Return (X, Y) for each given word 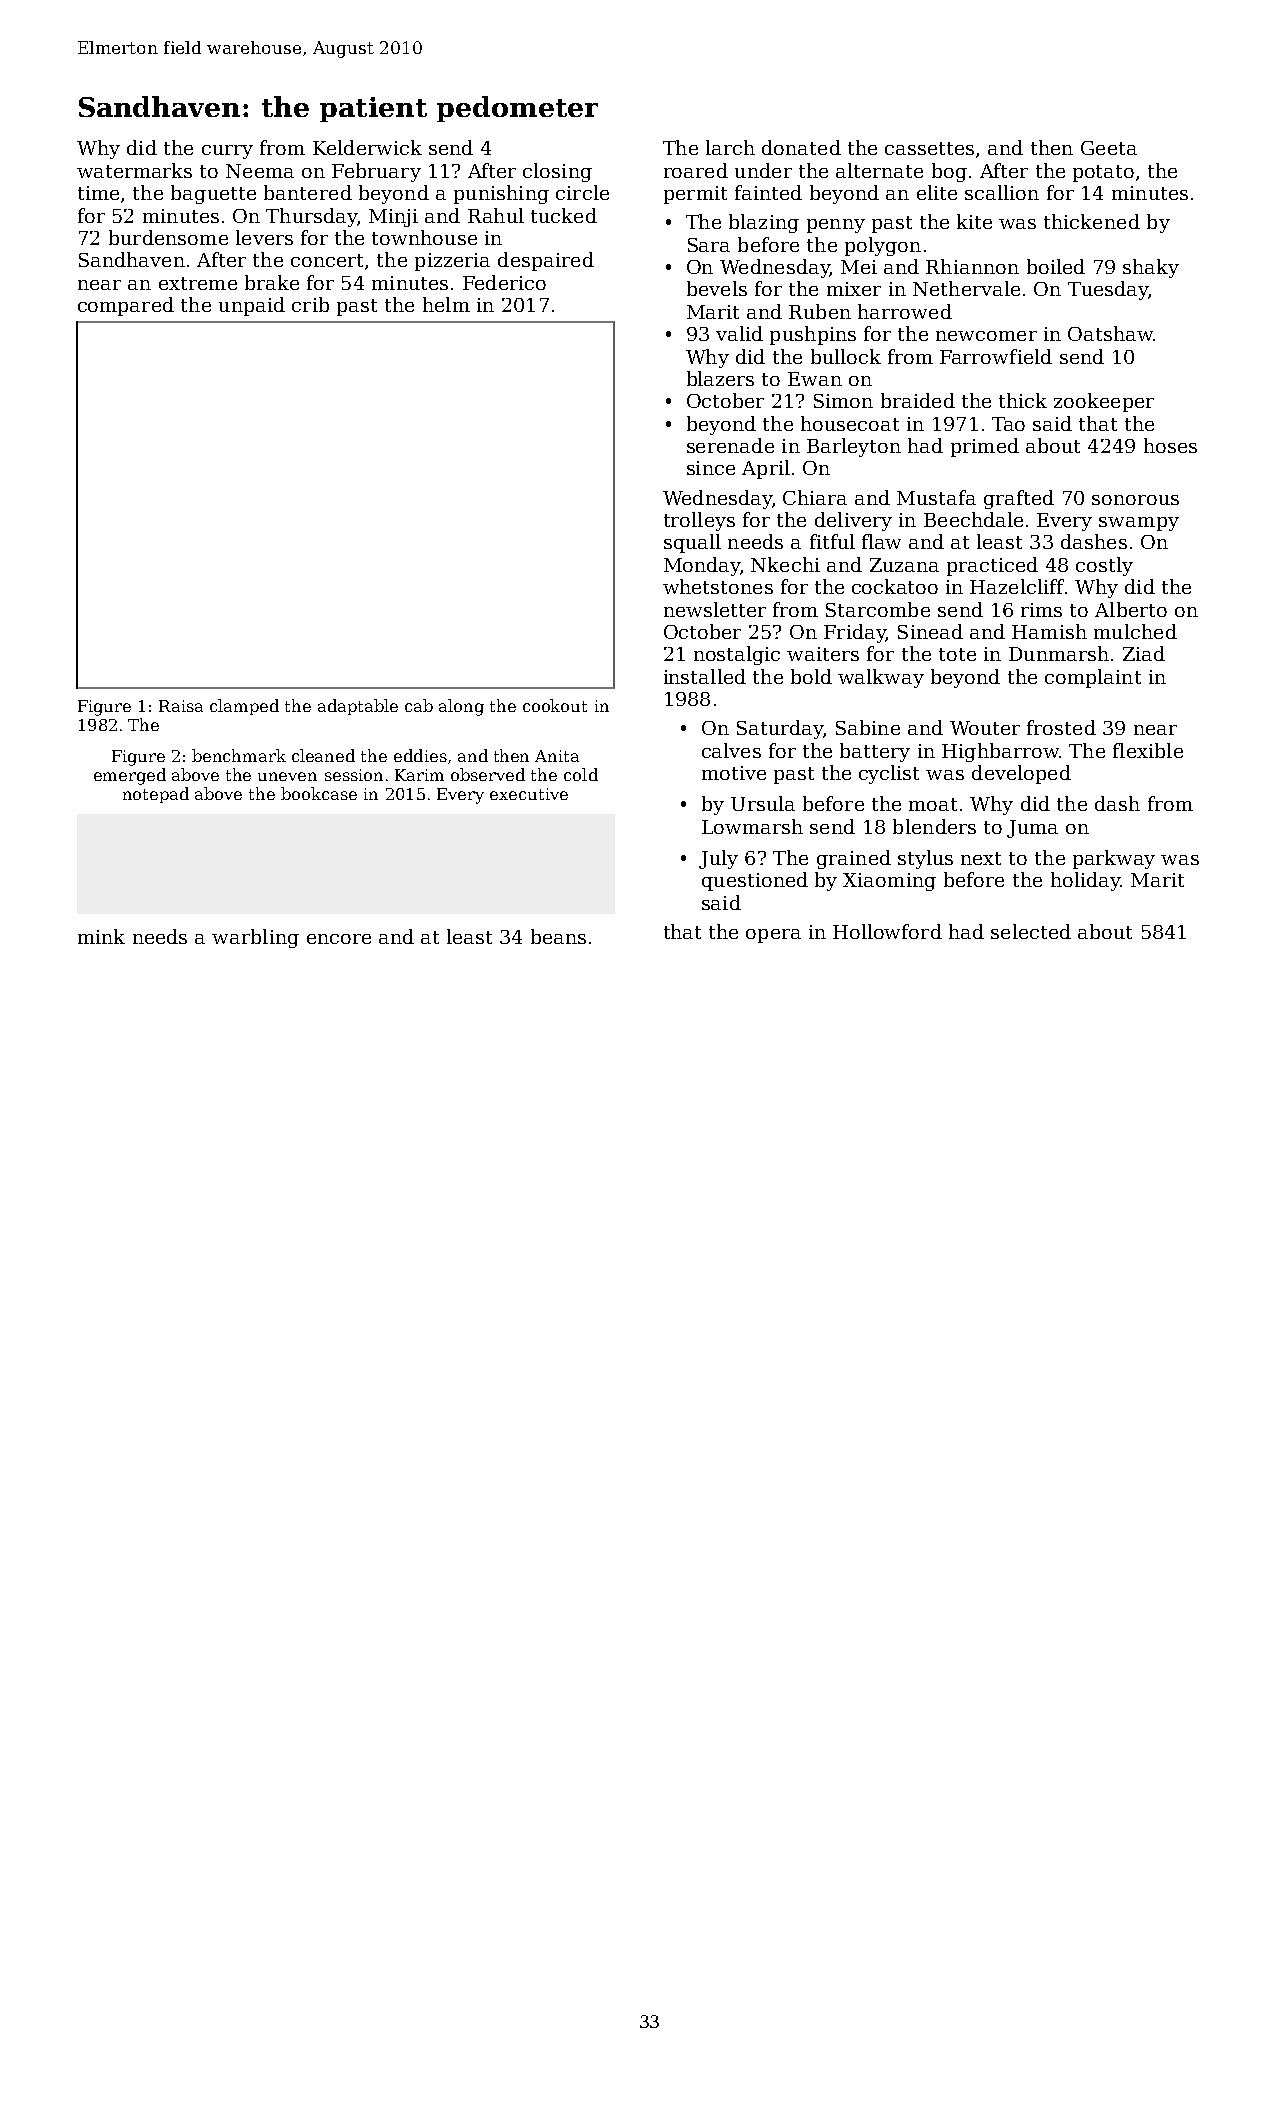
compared (126, 306)
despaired (546, 261)
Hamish (1049, 631)
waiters (823, 654)
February (376, 172)
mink (101, 936)
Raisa (181, 706)
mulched (1135, 631)
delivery (853, 521)
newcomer (986, 336)
